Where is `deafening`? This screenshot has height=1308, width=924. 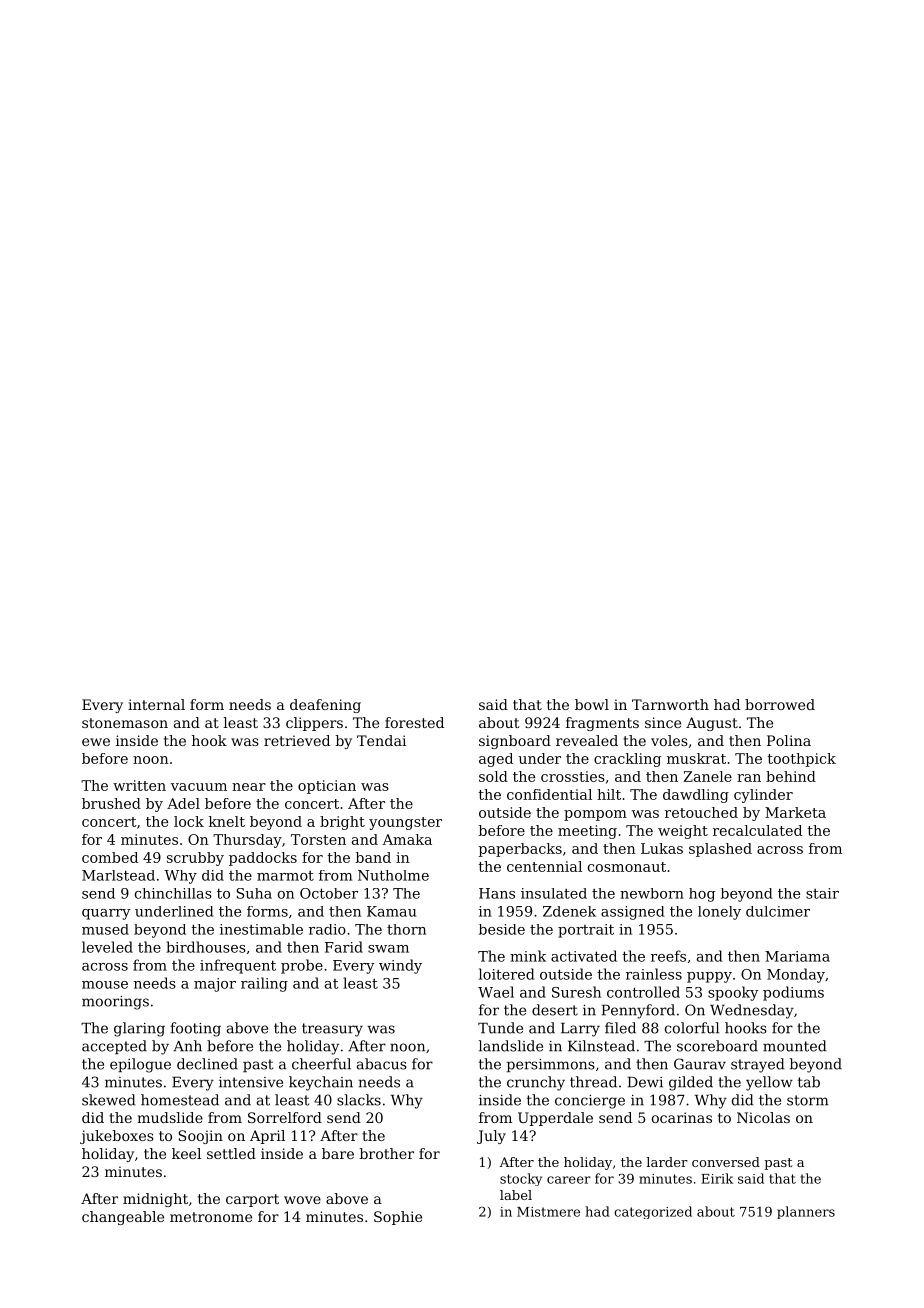 deafening is located at coordinates (325, 706).
